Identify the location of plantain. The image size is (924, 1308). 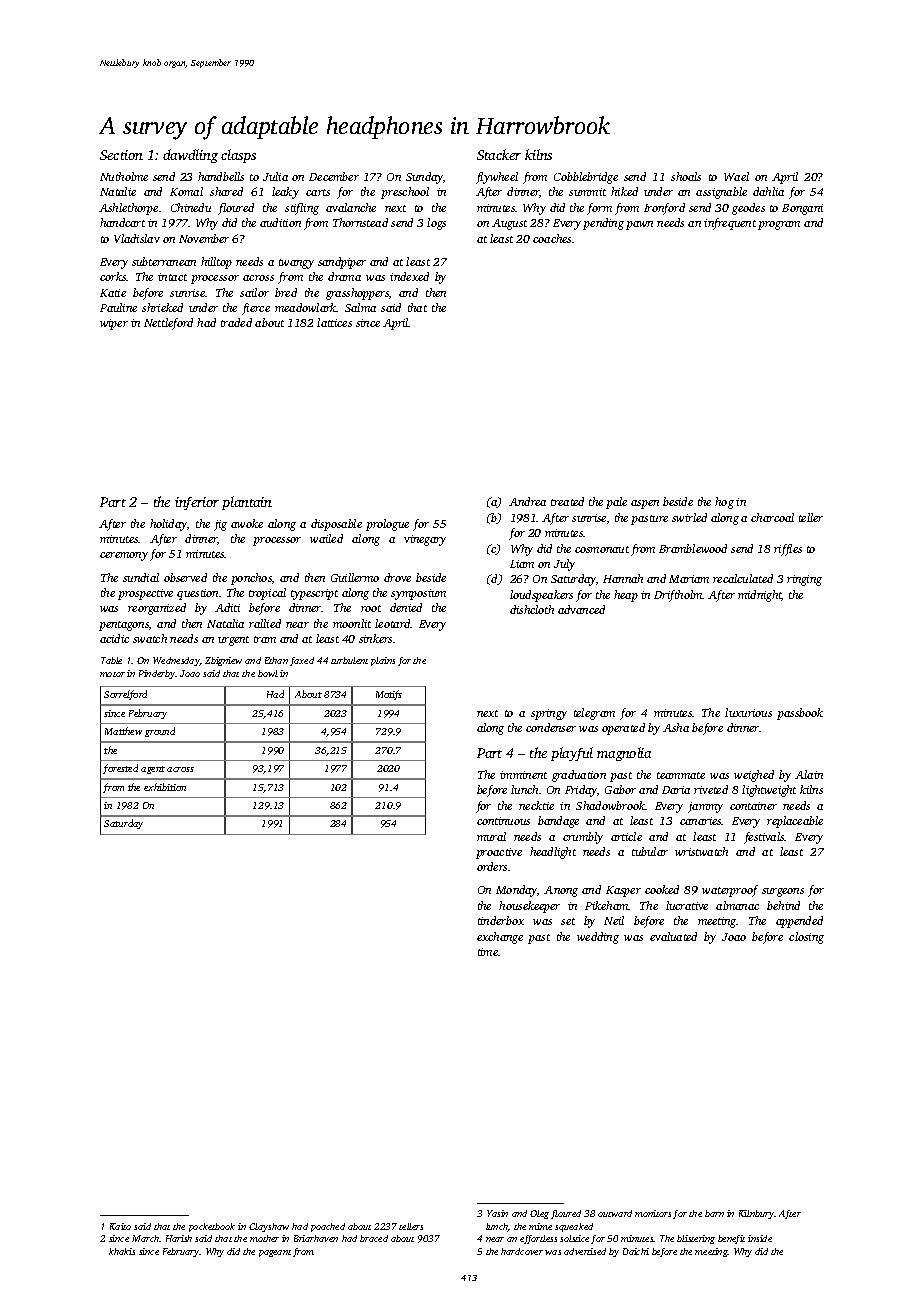
(247, 503).
